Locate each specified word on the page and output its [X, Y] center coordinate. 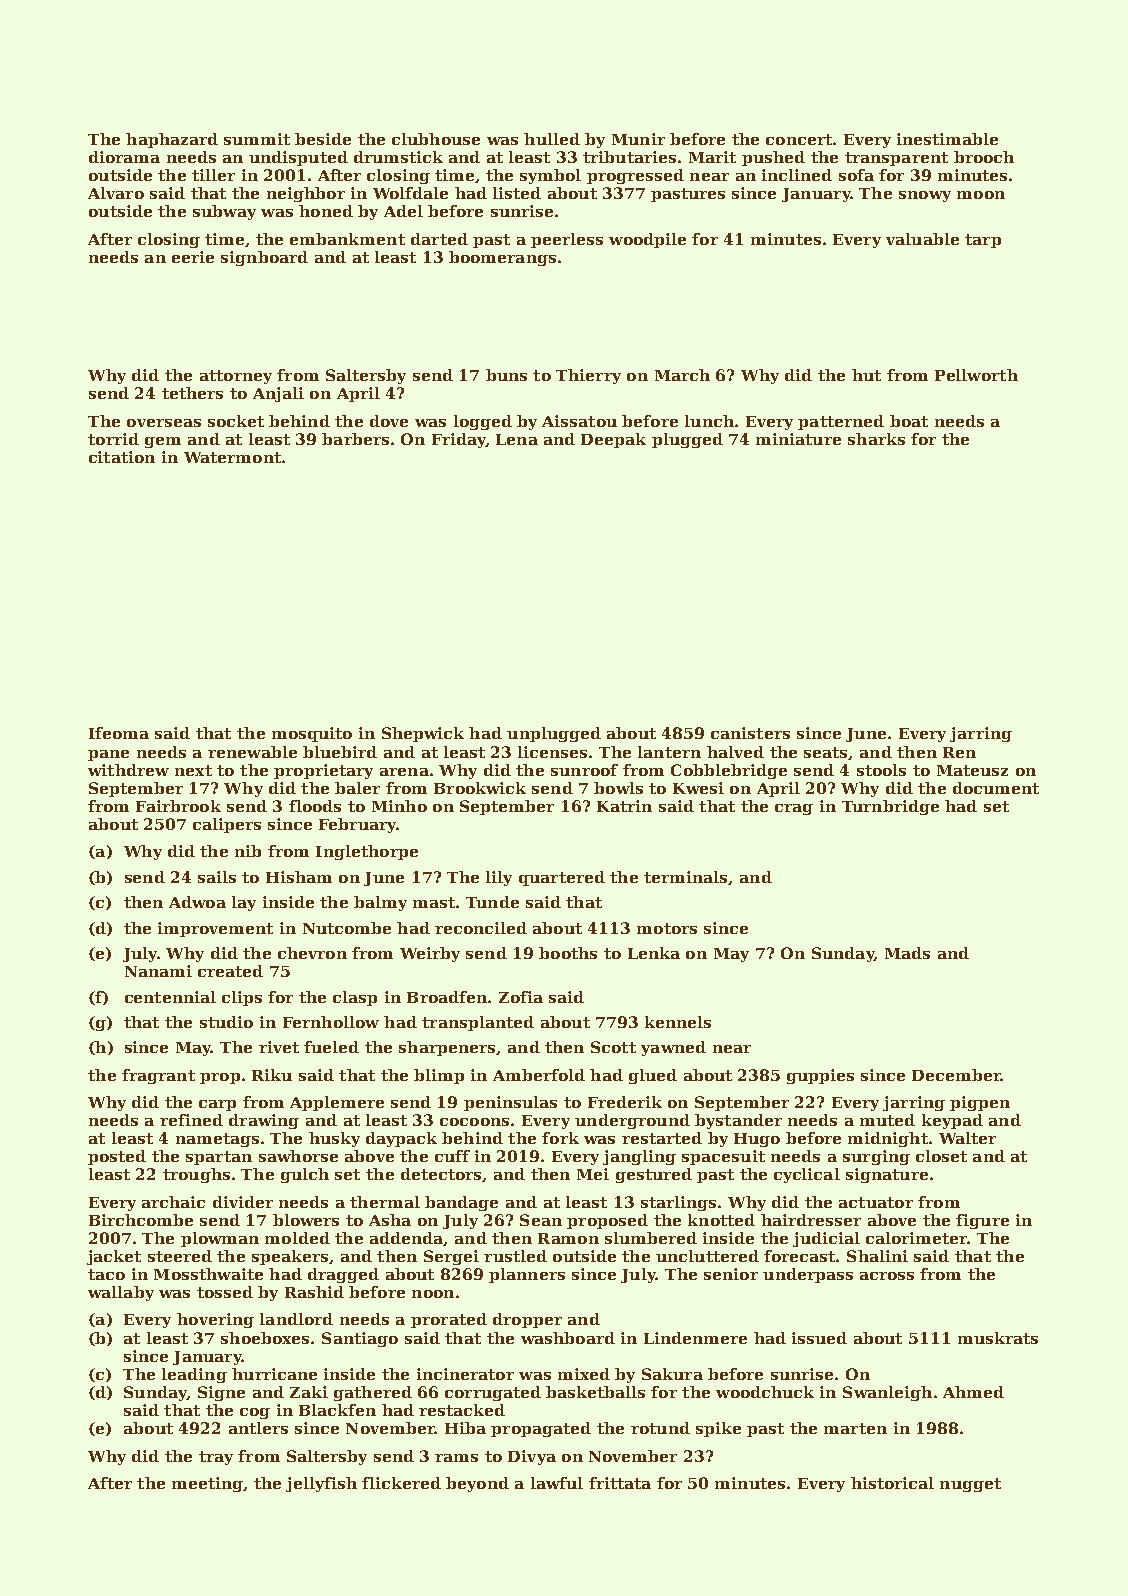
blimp [439, 1076]
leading [194, 1375]
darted [439, 239]
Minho [399, 806]
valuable [922, 239]
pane [108, 755]
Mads [907, 953]
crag [794, 809]
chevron [312, 953]
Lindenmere [695, 1338]
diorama [124, 157]
